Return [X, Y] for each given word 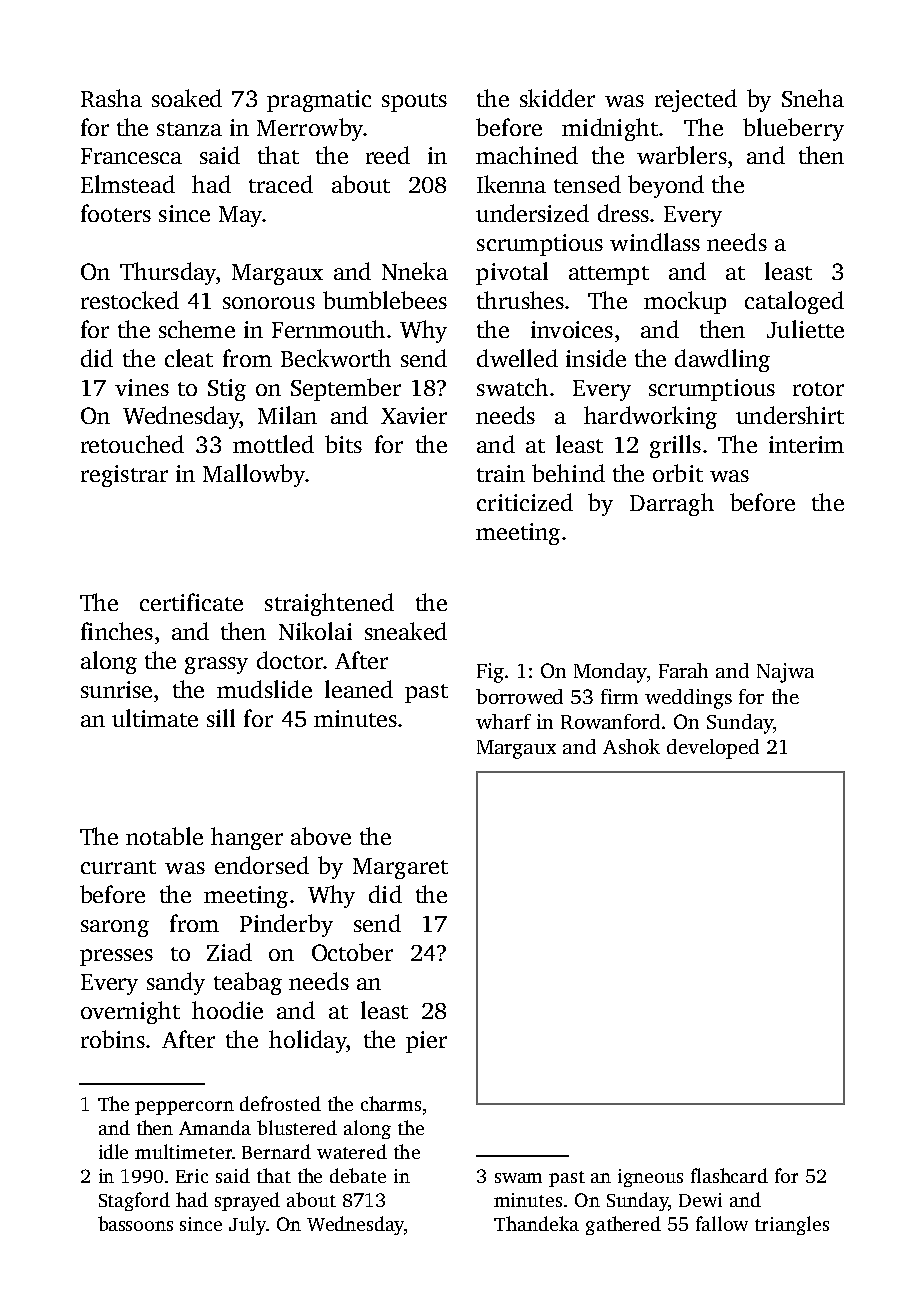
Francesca [131, 156]
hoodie [227, 1010]
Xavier [414, 415]
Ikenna [511, 184]
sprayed [247, 1201]
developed [713, 749]
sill [221, 718]
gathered [623, 1225]
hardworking [650, 417]
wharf [503, 721]
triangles [792, 1225]
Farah [683, 670]
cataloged [794, 302]
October [352, 952]
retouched [132, 444]
